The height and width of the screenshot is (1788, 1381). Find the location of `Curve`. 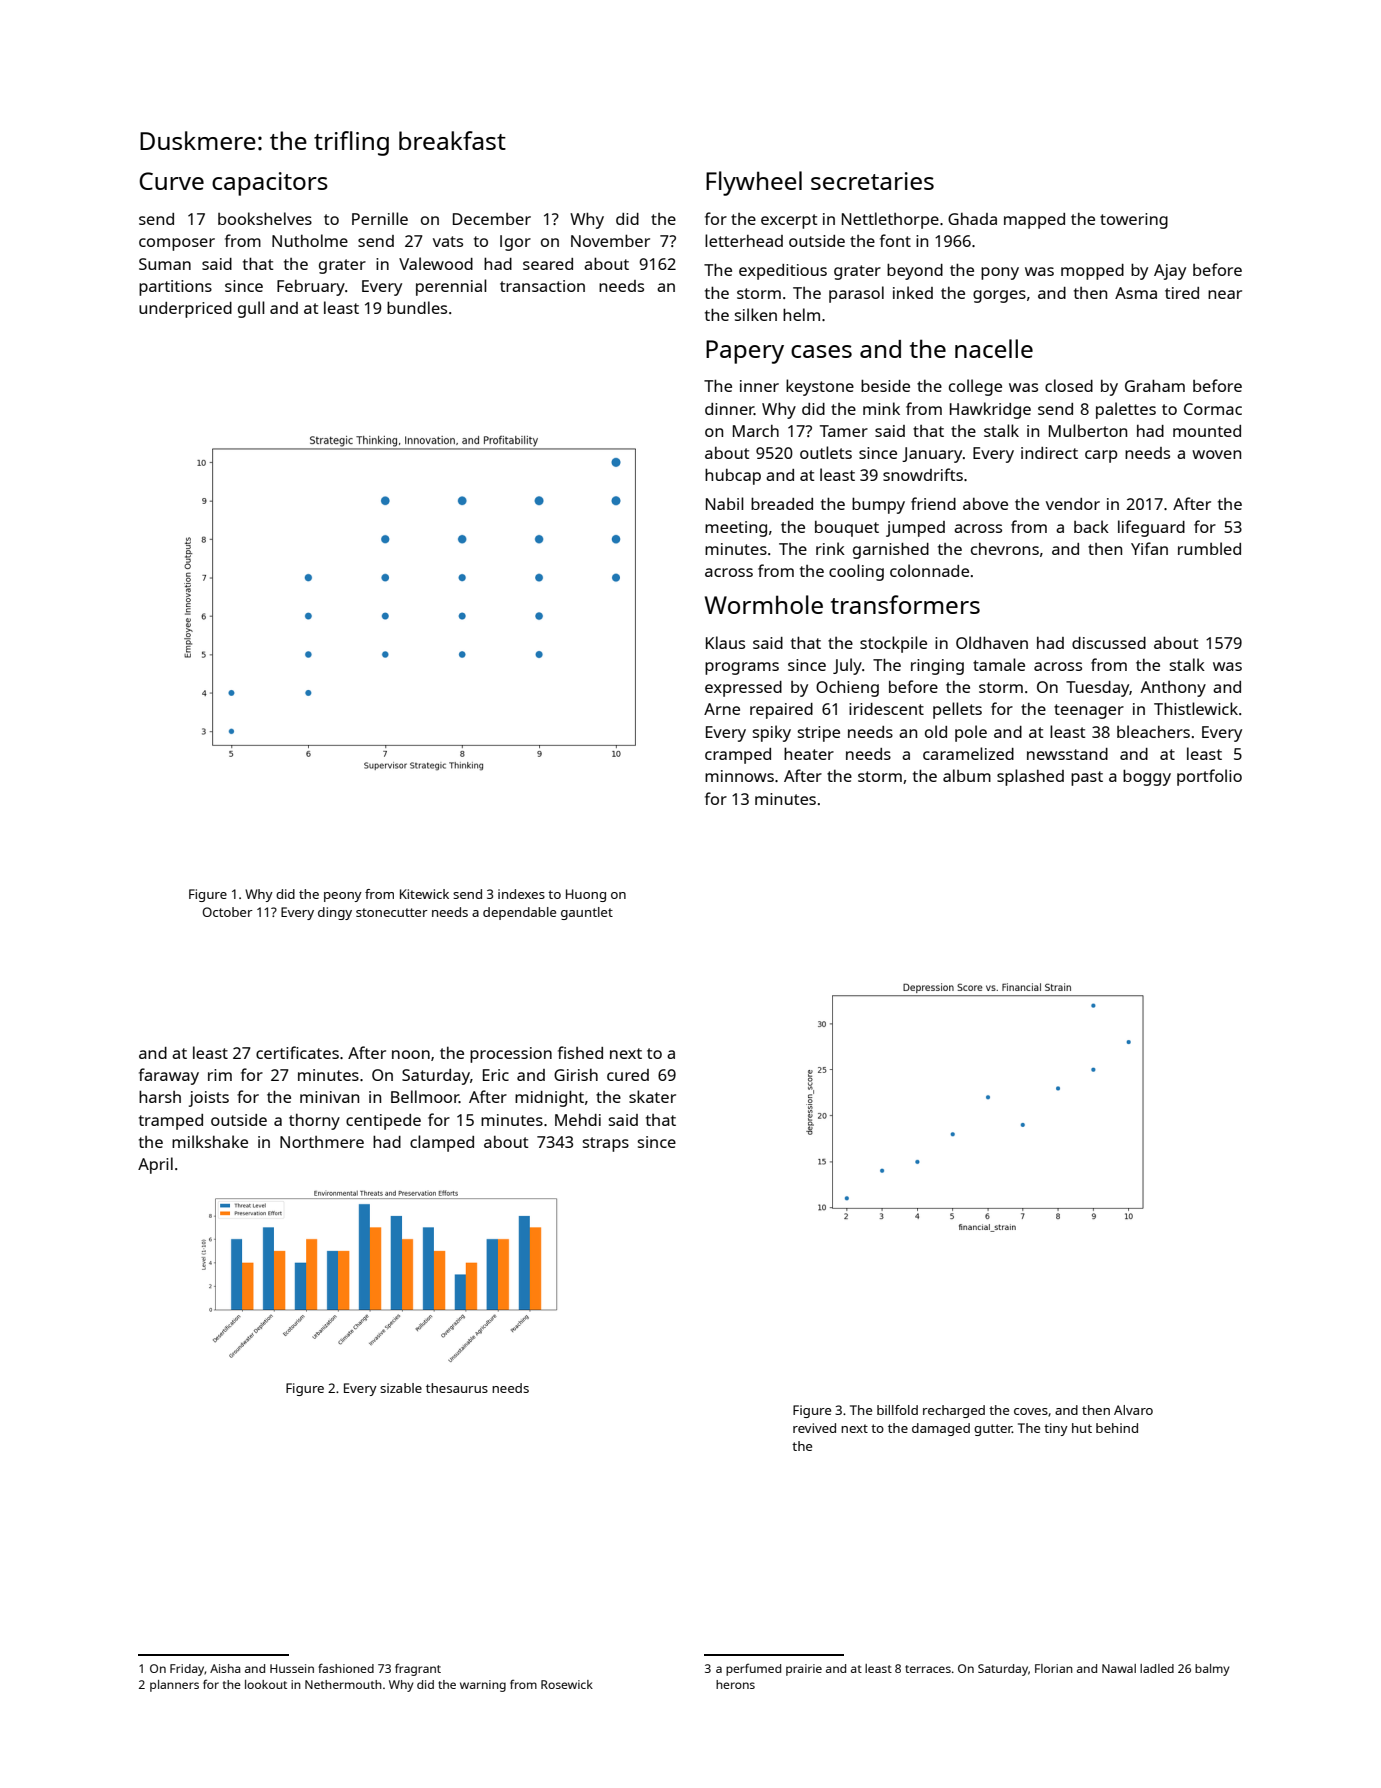

Curve is located at coordinates (171, 181).
